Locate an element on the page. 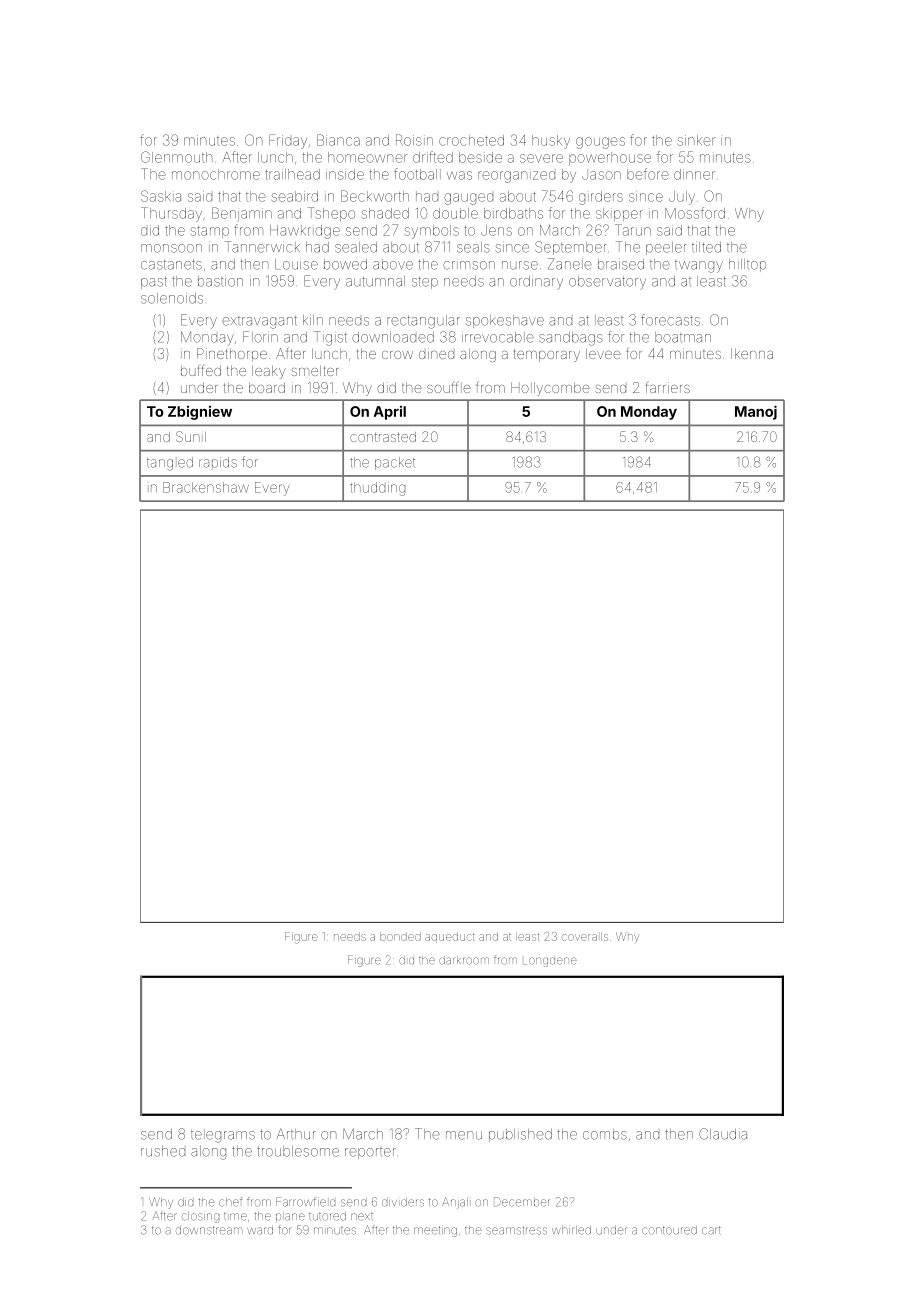  Bianca is located at coordinates (338, 140).
